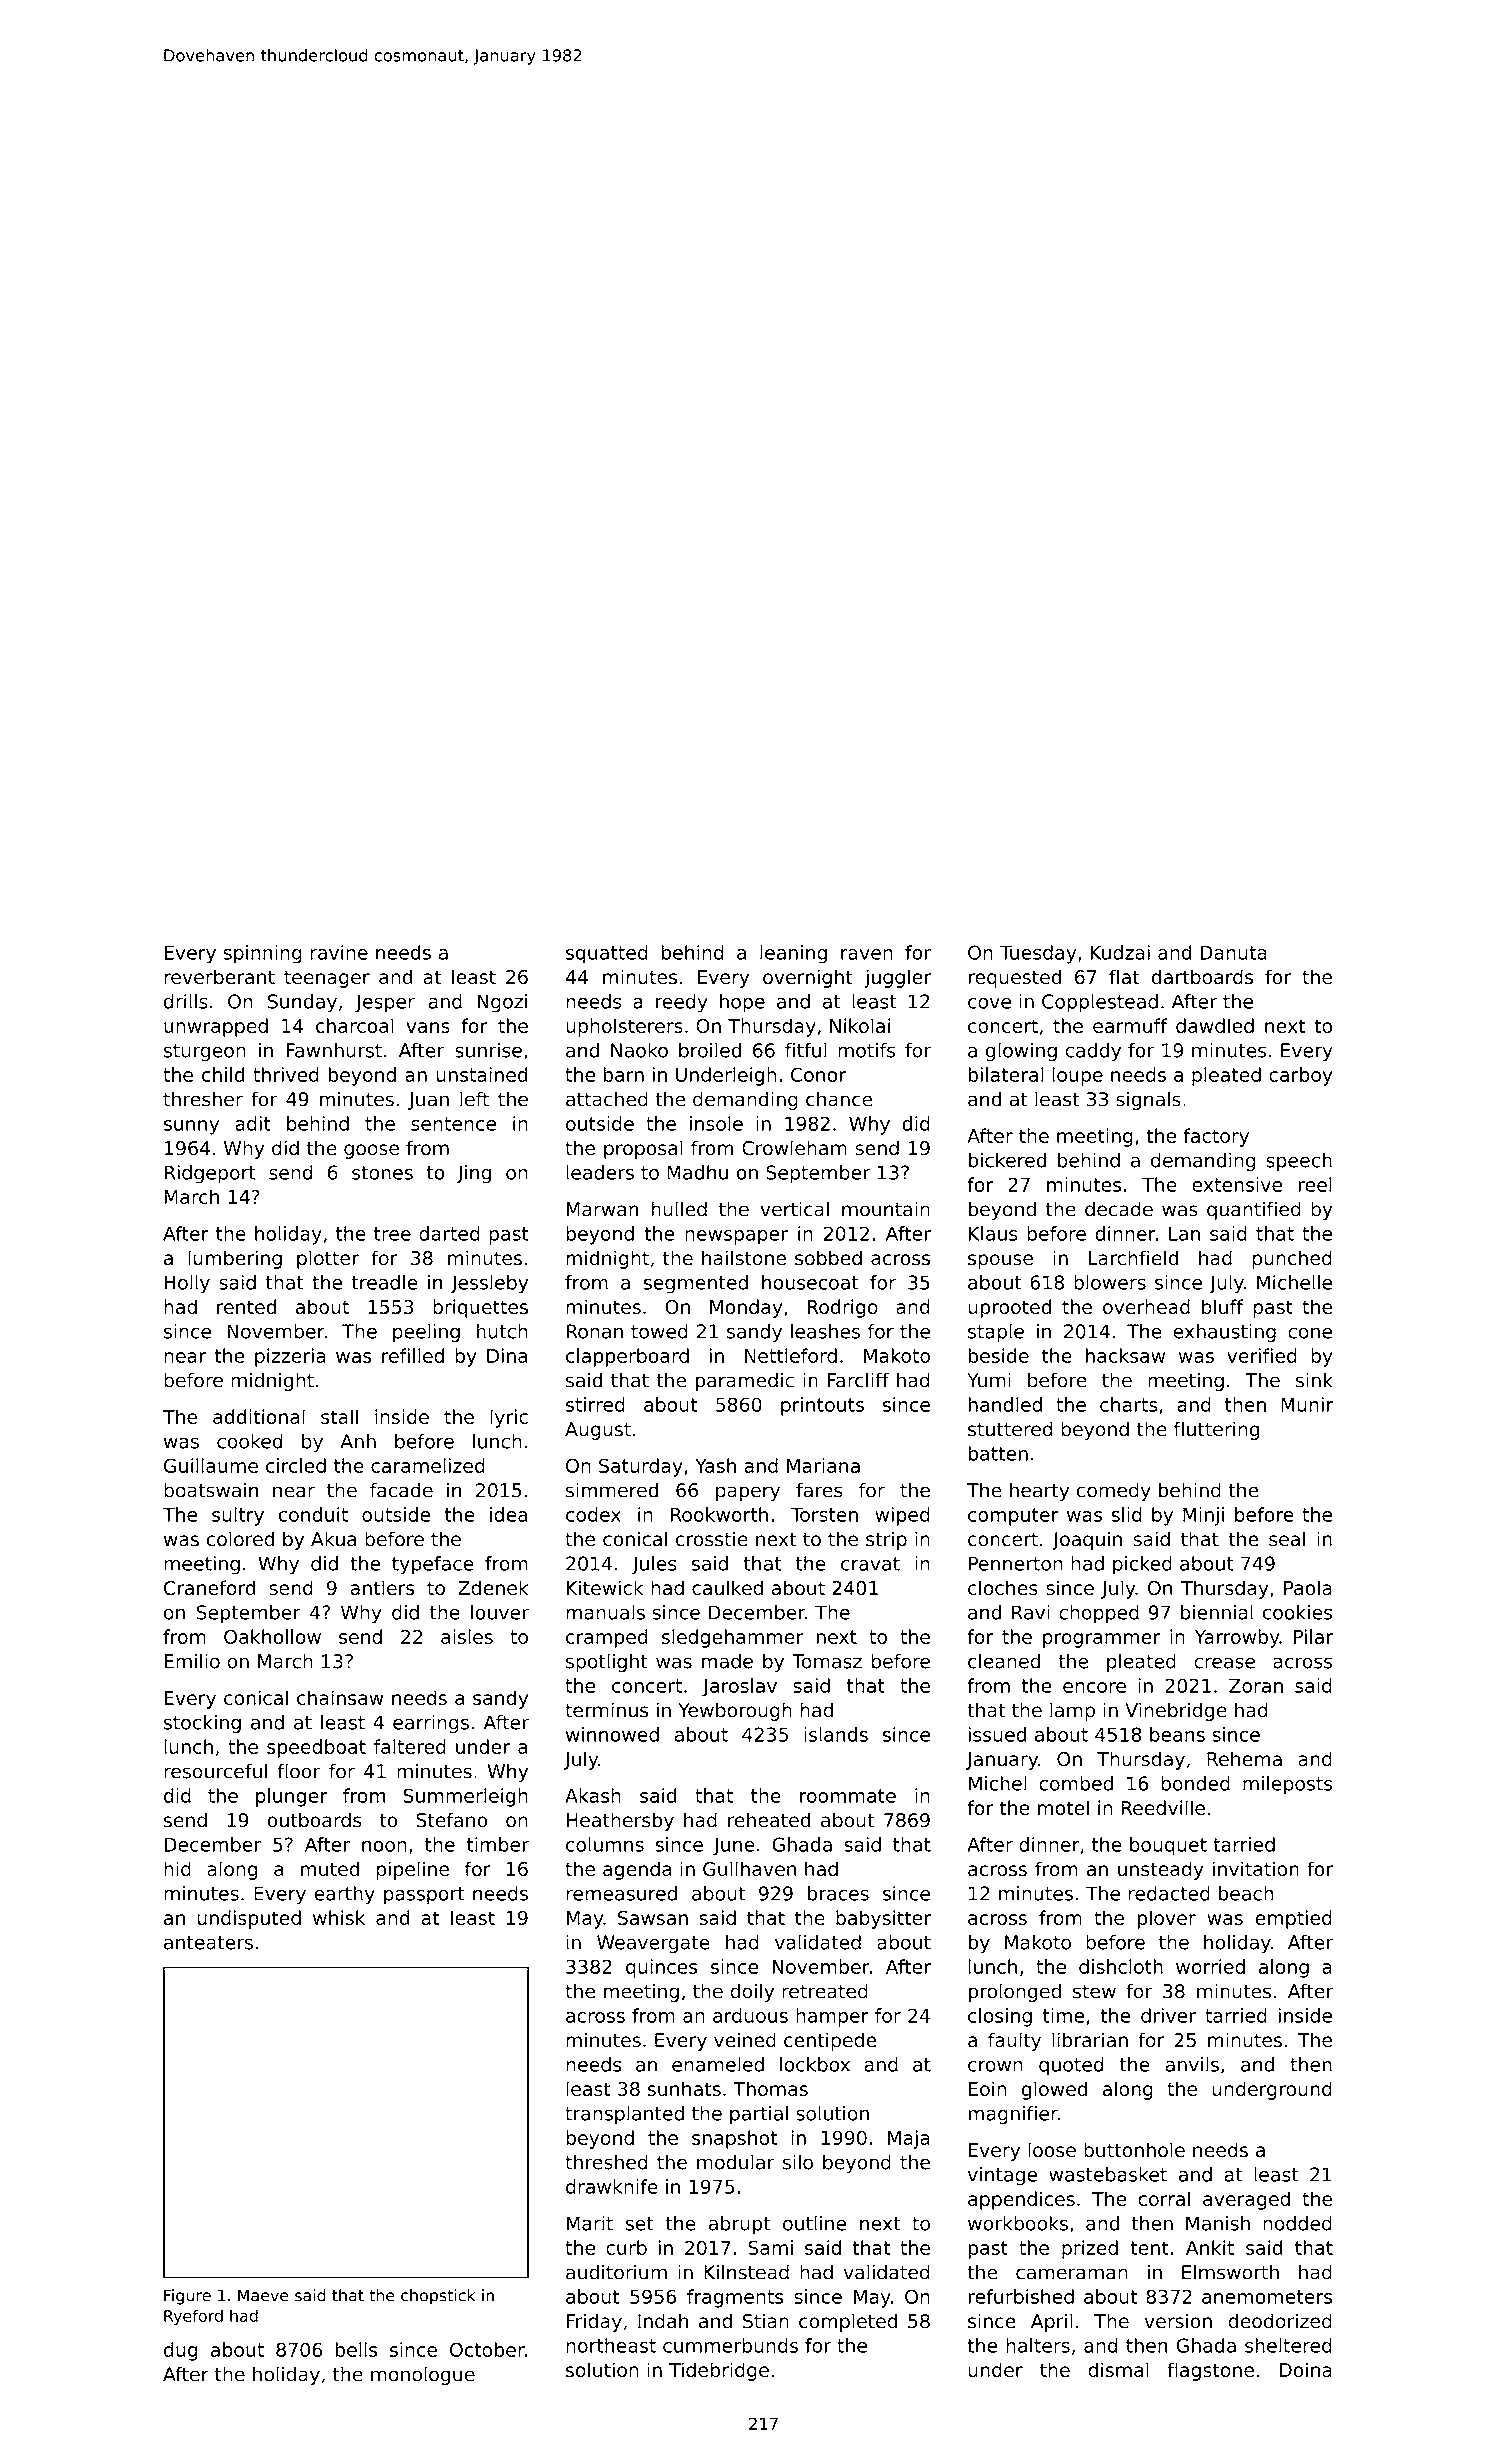 The image size is (1496, 2464). What do you see at coordinates (438, 2297) in the screenshot?
I see `chopstick` at bounding box center [438, 2297].
